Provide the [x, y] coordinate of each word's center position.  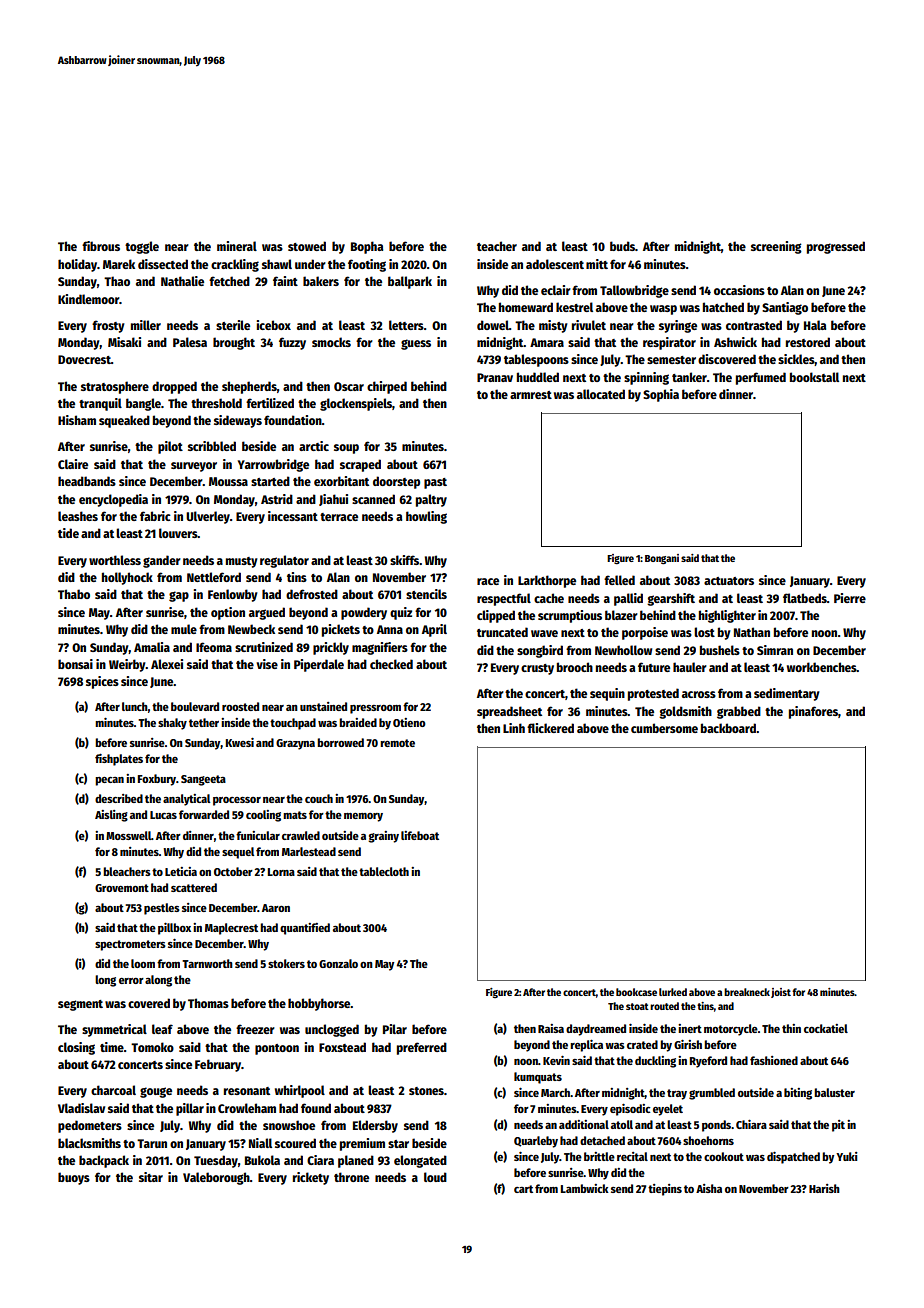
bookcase [636, 992]
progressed [836, 247]
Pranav [495, 377]
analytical [186, 800]
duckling [655, 1062]
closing [76, 1048]
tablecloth [384, 871]
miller [146, 325]
